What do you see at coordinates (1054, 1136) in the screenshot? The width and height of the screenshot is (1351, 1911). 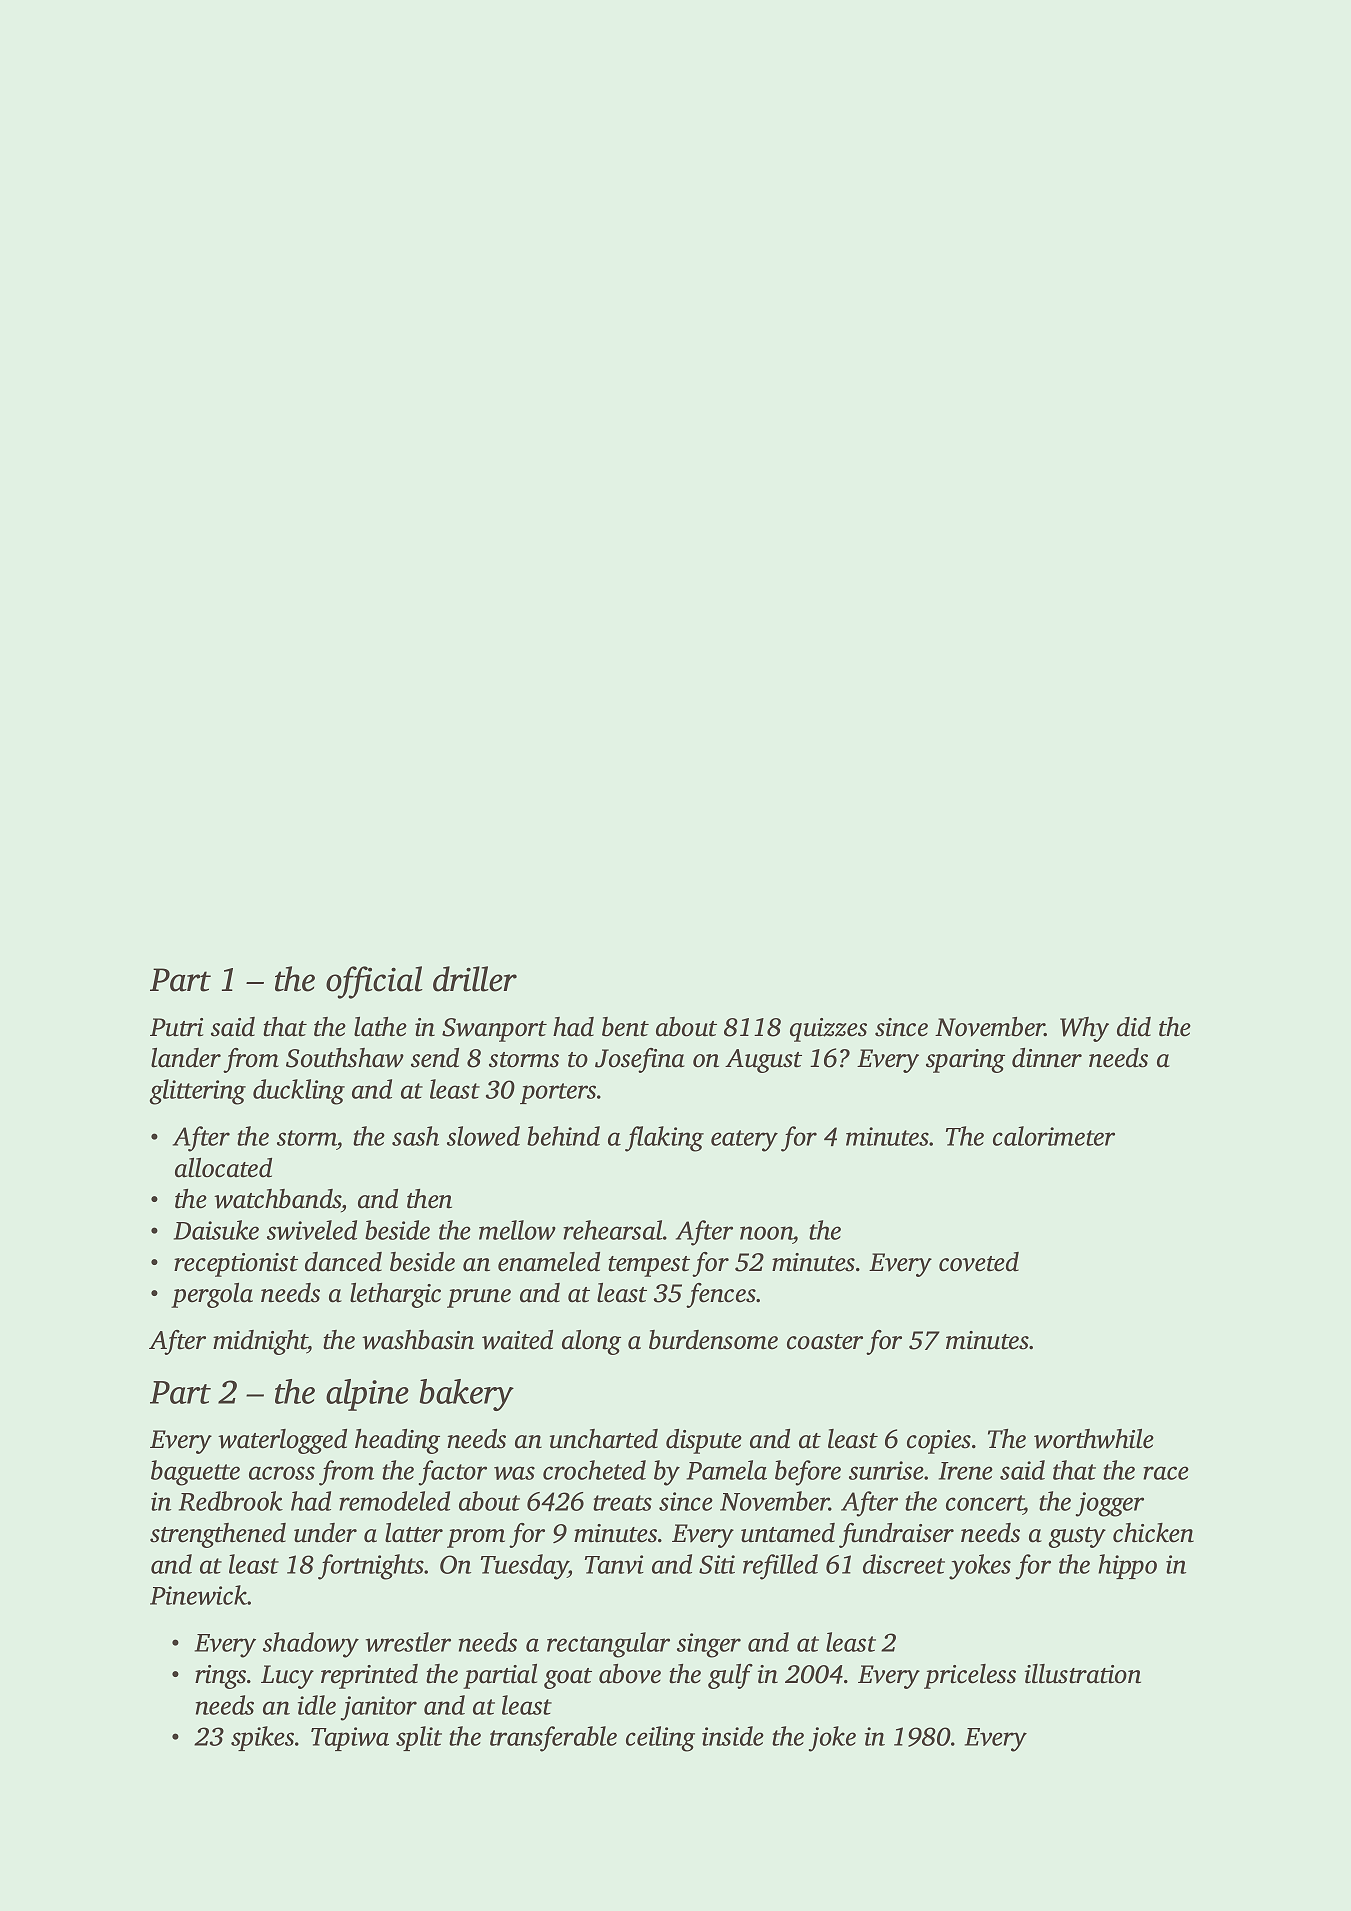 I see `calorimeter` at bounding box center [1054, 1136].
